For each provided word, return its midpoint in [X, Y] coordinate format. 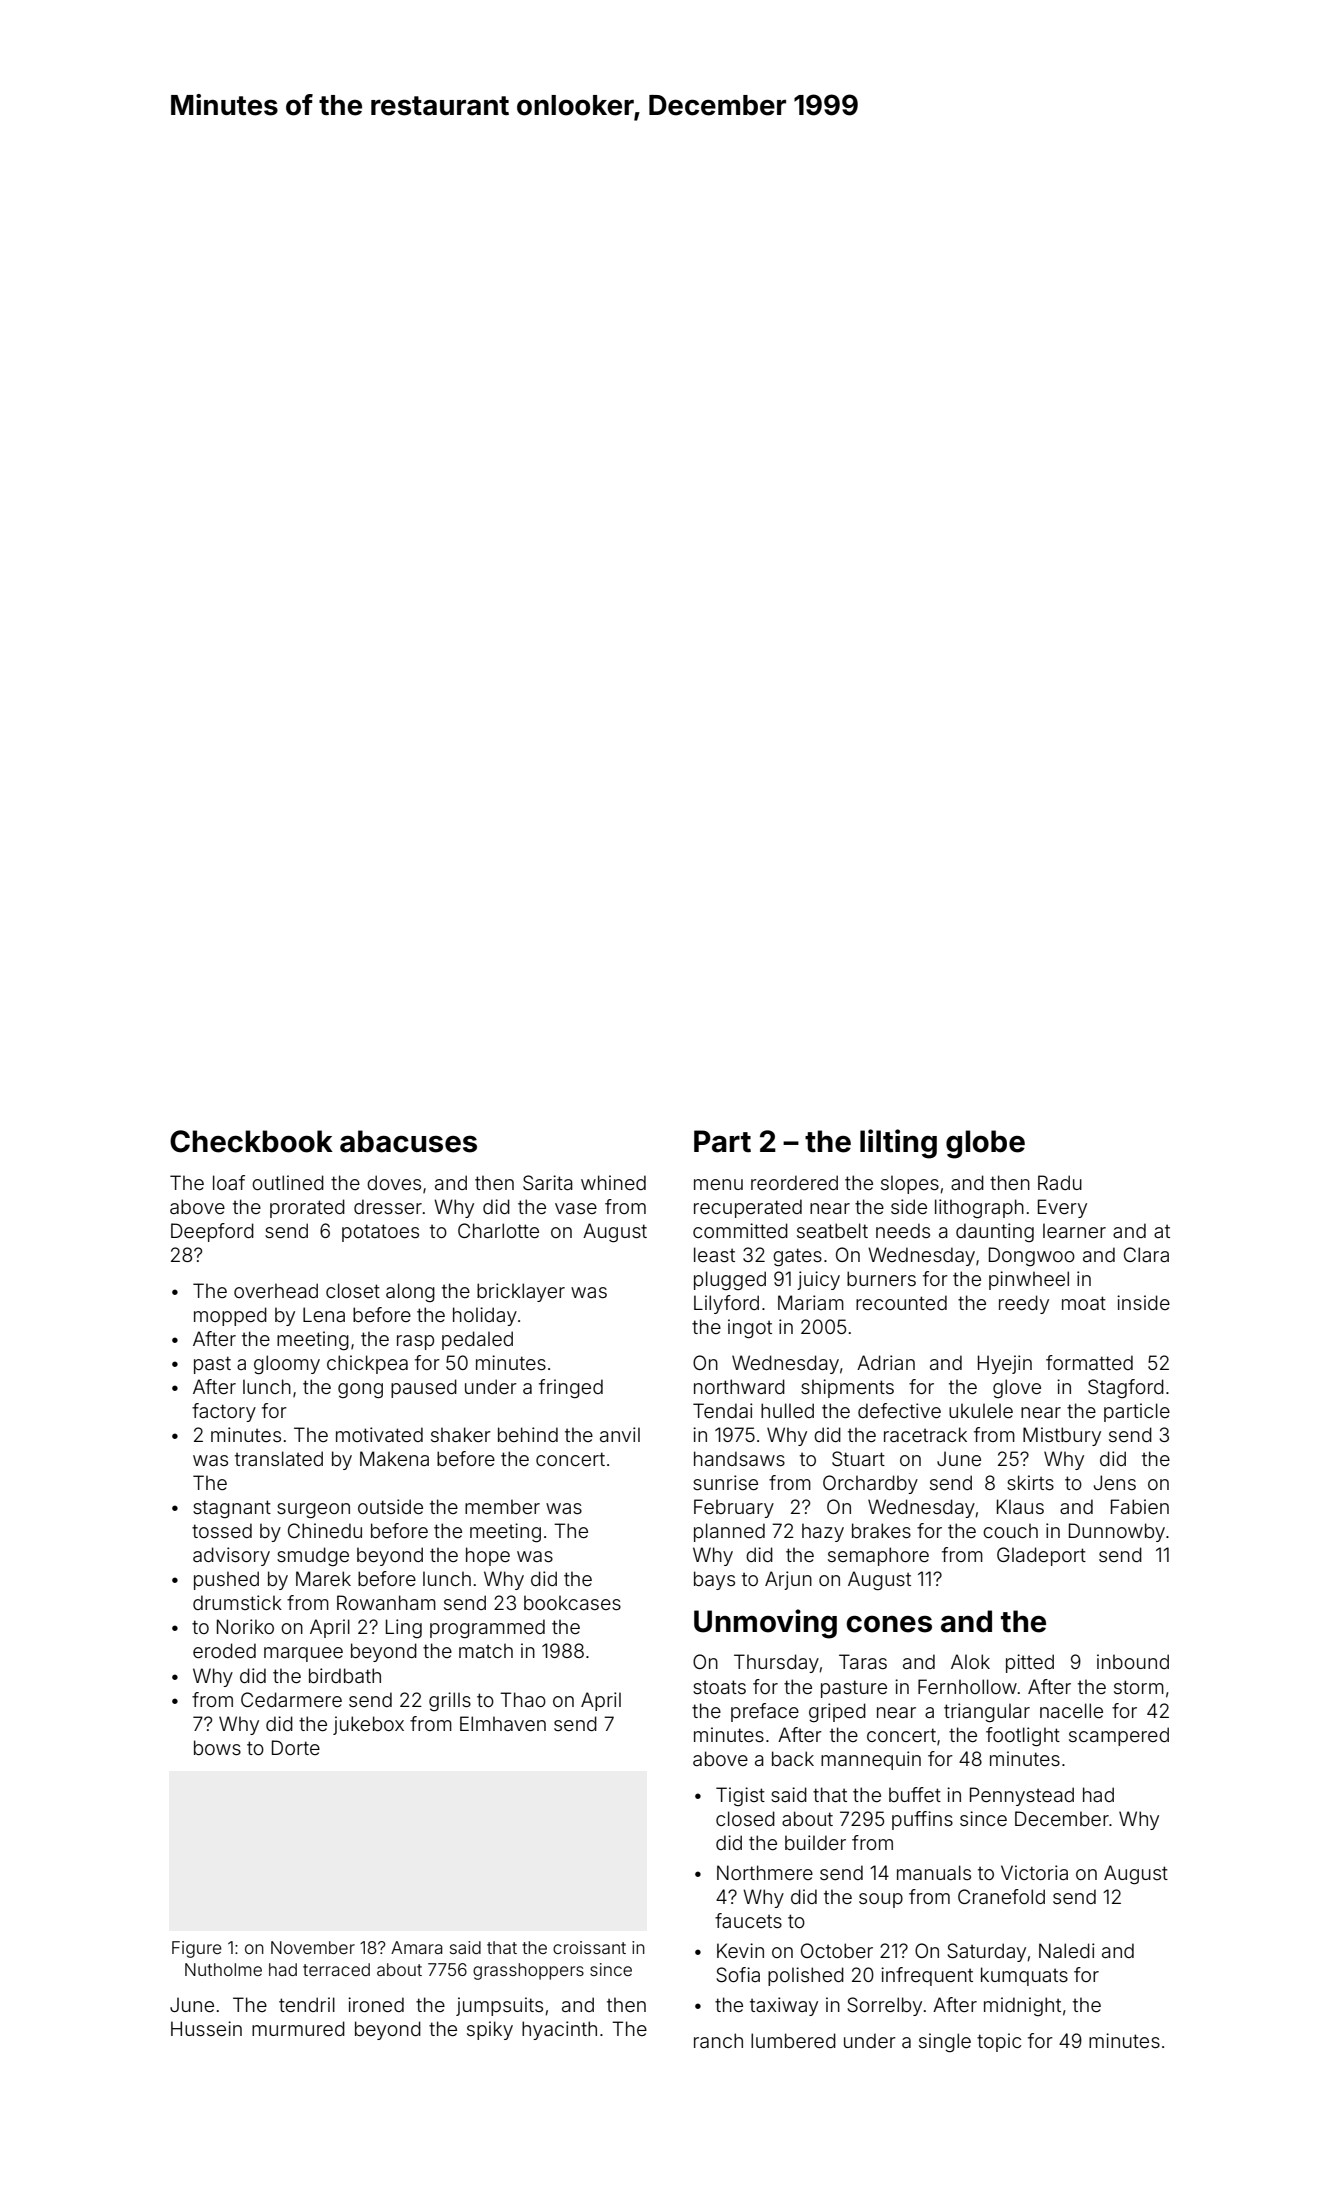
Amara [417, 1947]
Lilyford [726, 1304]
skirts [1030, 1482]
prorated [307, 1208]
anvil [620, 1434]
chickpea [367, 1364]
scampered [1119, 1736]
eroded [224, 1650]
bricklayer [521, 1292]
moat [1084, 1303]
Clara [1146, 1254]
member [502, 1506]
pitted [1030, 1663]
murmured [298, 2028]
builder [815, 1842]
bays [714, 1580]
